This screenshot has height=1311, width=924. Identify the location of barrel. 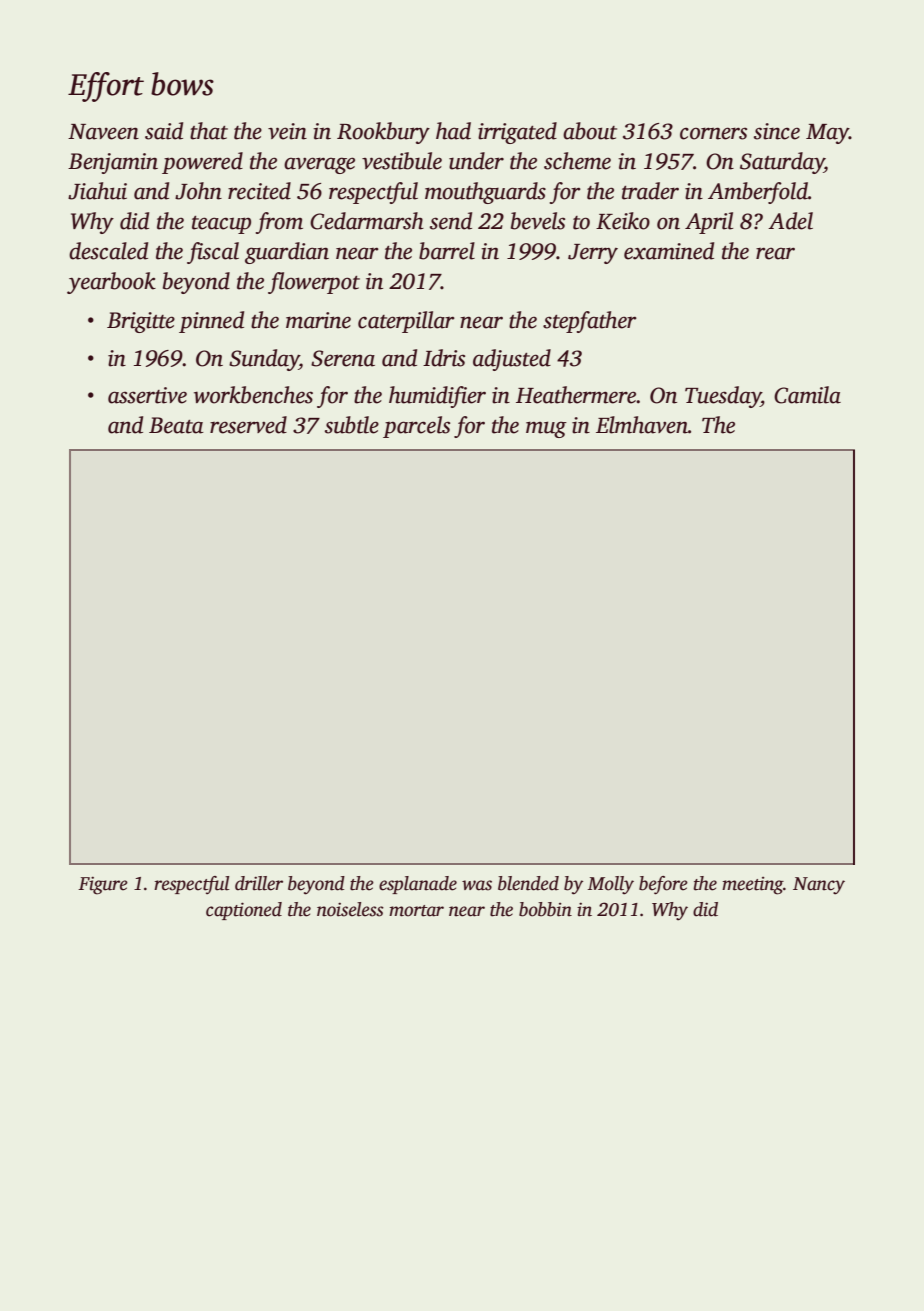
(447, 251).
